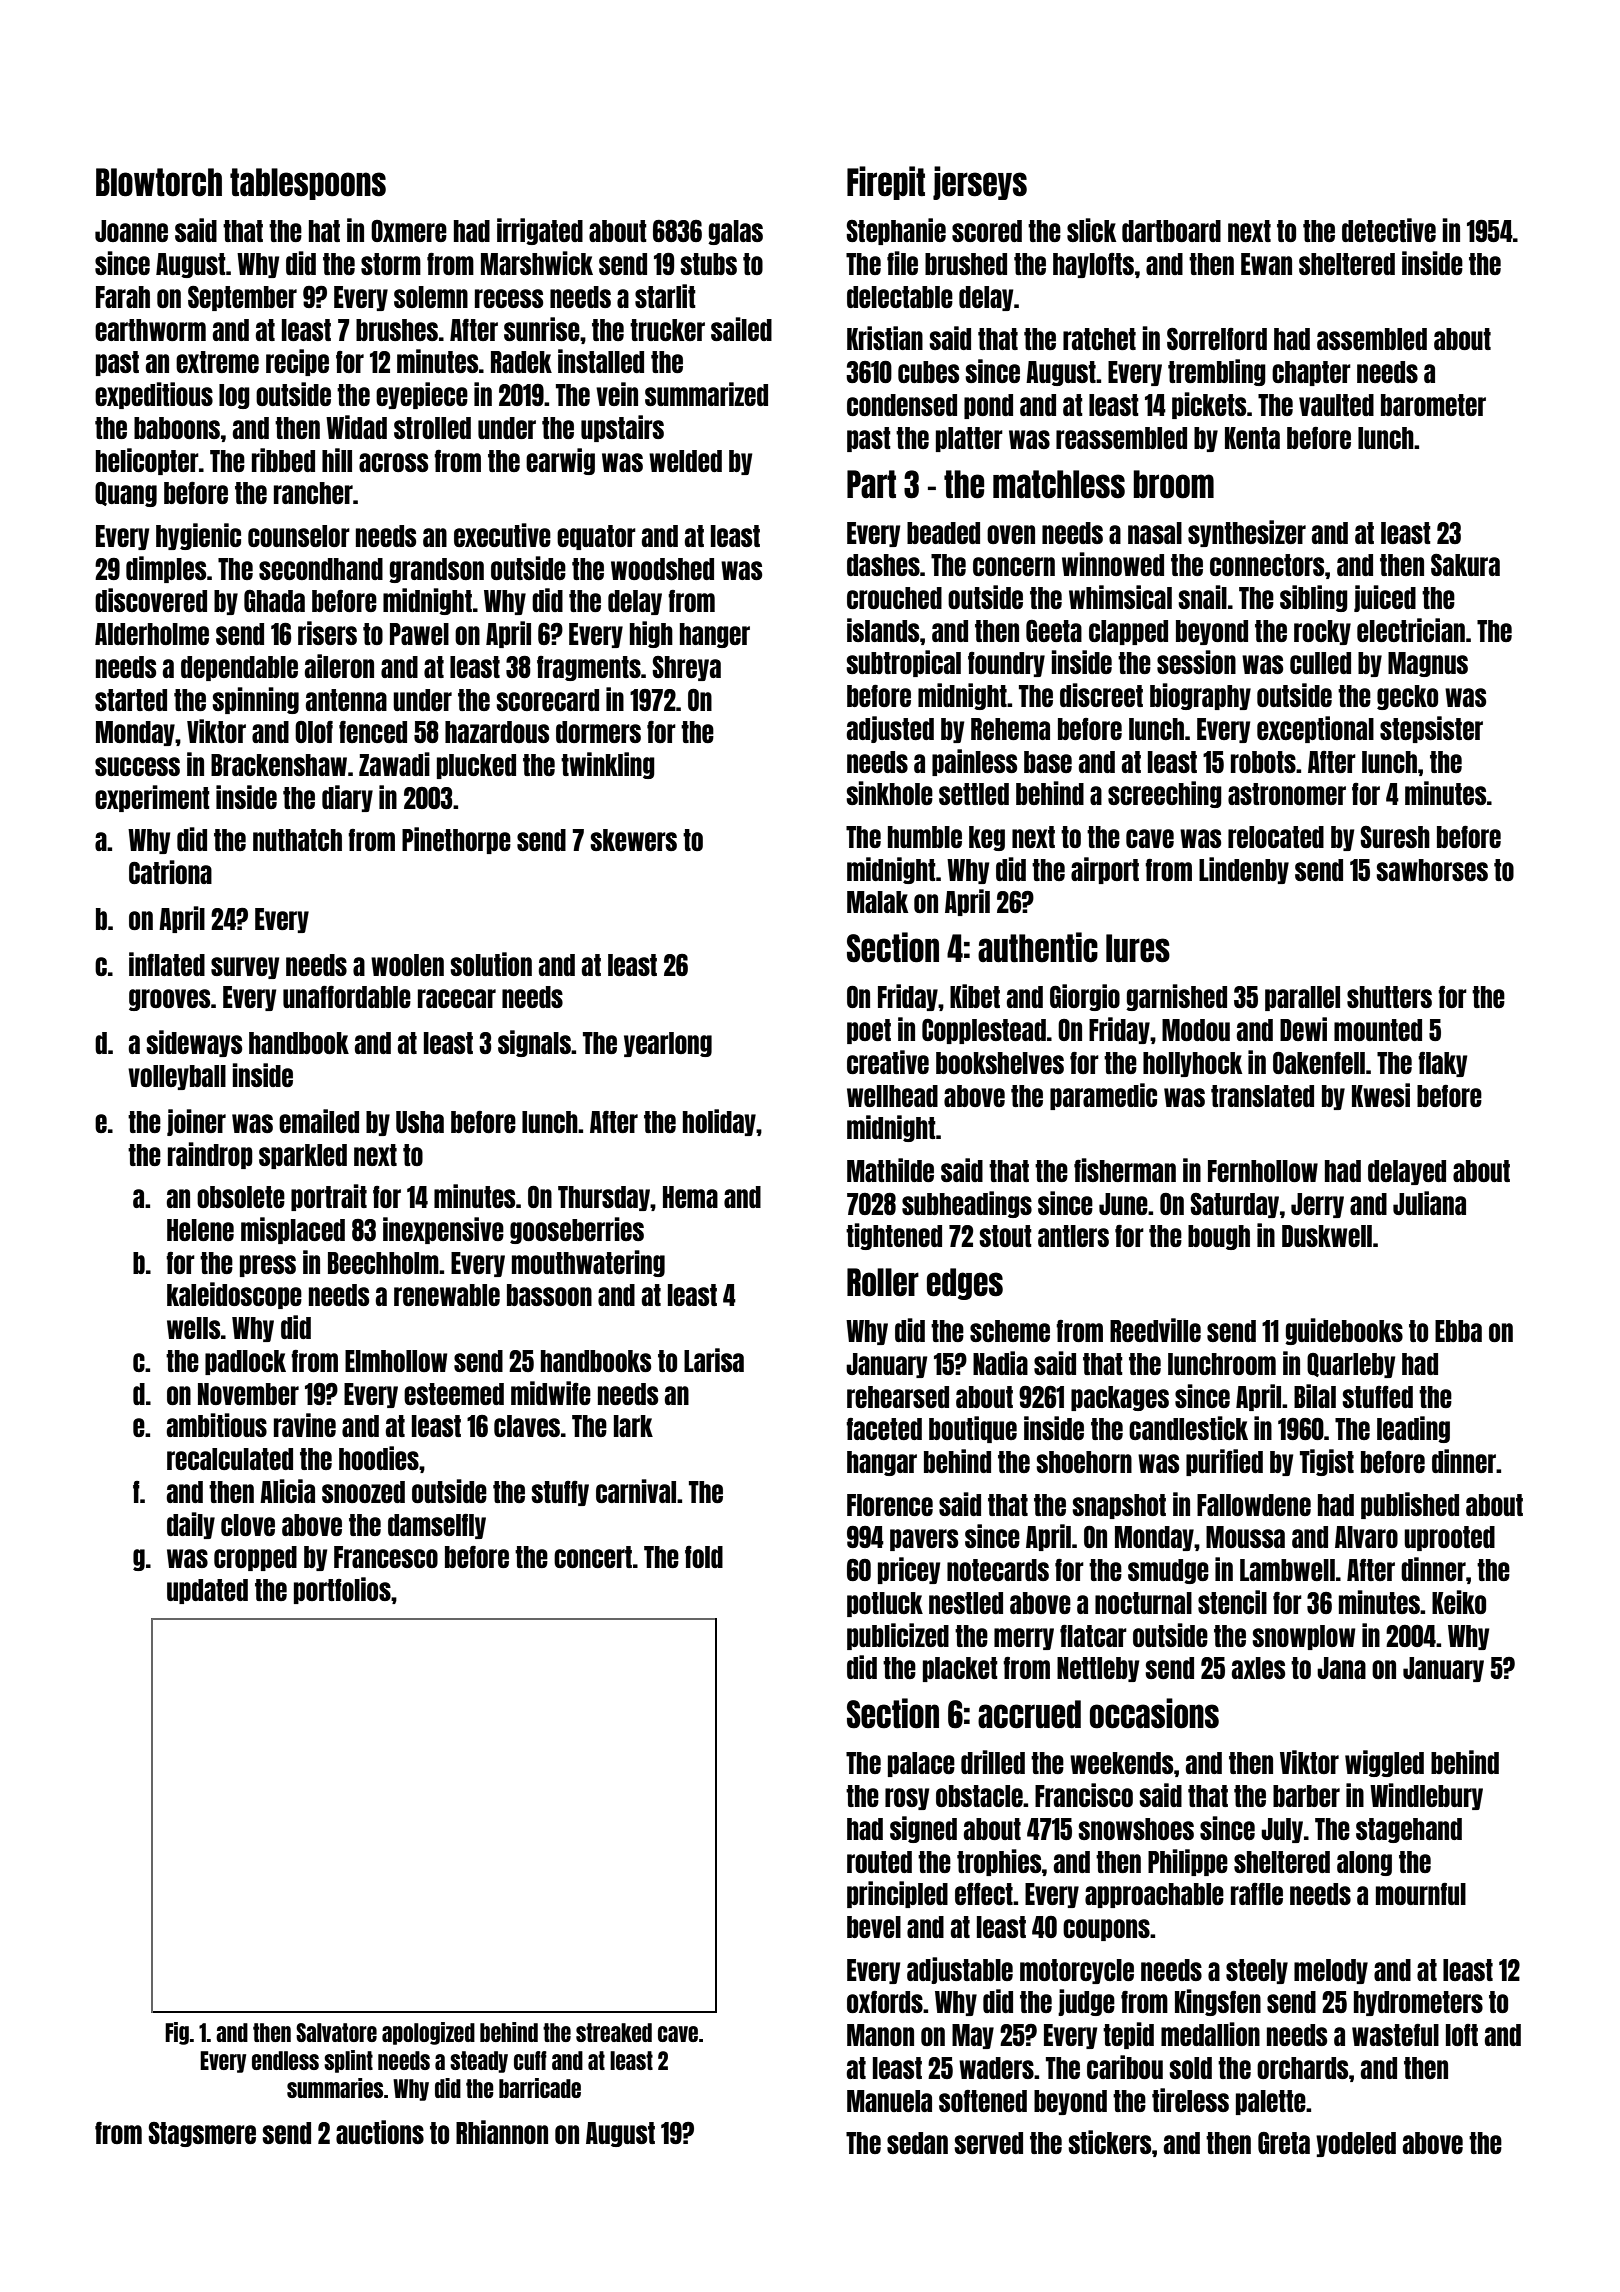 The height and width of the page is (2292, 1620). I want to click on Nettleby, so click(1098, 1669).
